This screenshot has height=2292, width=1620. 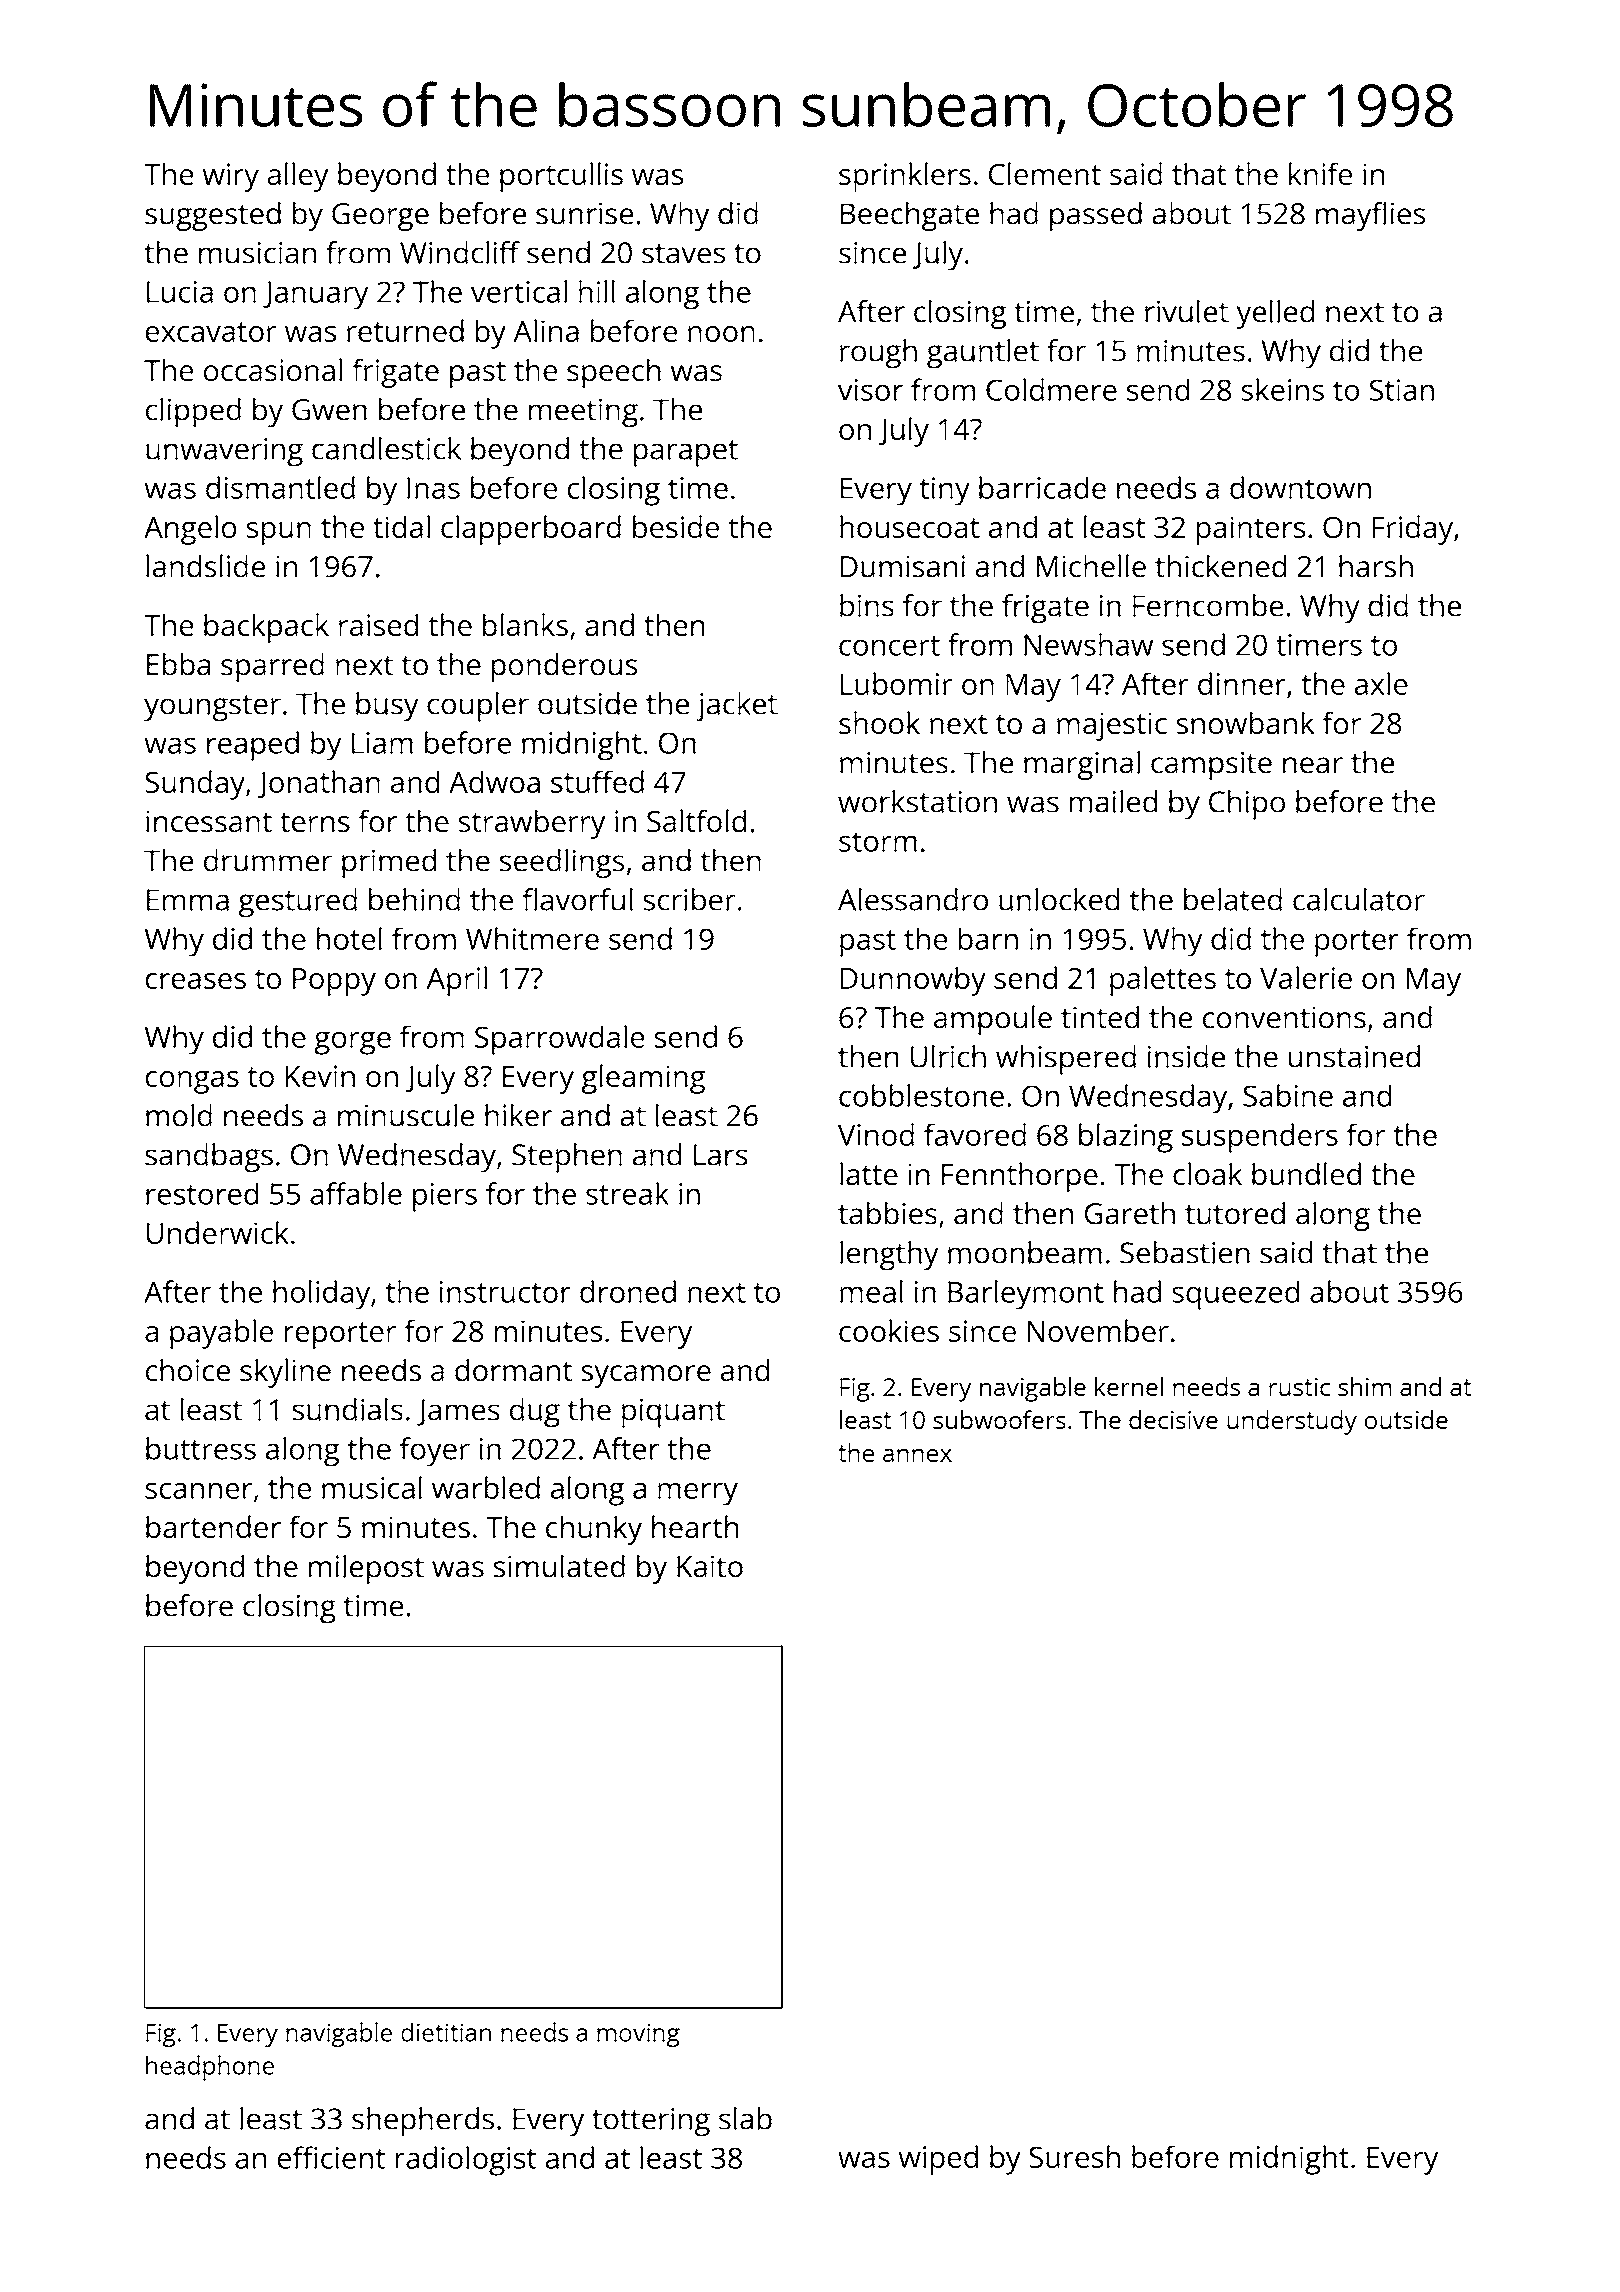 What do you see at coordinates (638, 2035) in the screenshot?
I see `moving` at bounding box center [638, 2035].
